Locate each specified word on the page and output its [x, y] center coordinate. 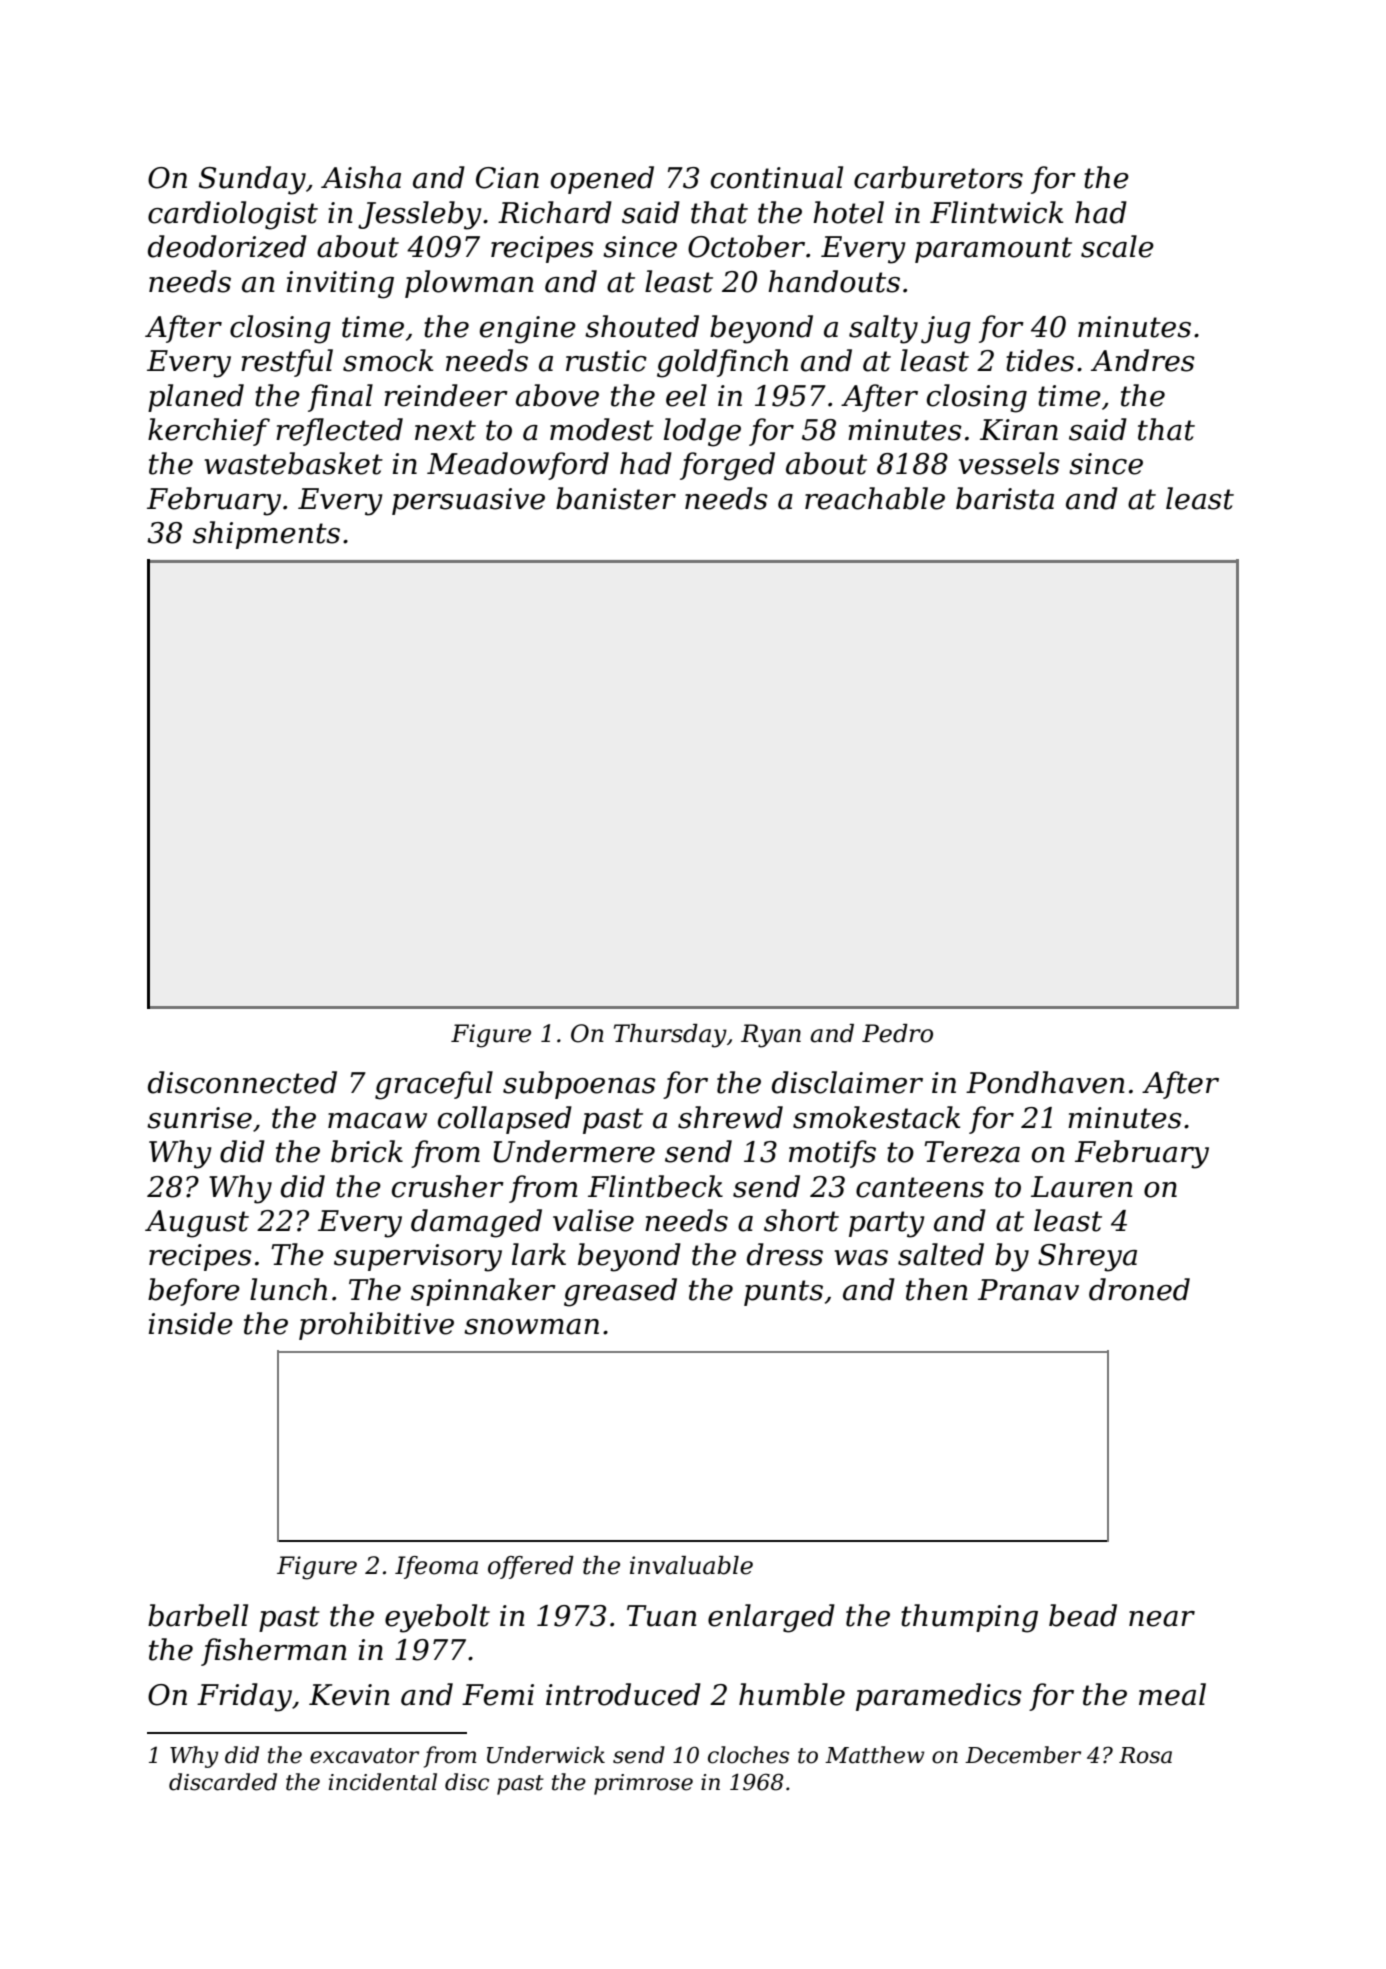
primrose [643, 1784]
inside [191, 1323]
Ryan [771, 1036]
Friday [244, 1697]
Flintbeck [655, 1186]
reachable [875, 498]
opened [602, 180]
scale [1117, 246]
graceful [434, 1085]
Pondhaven [1045, 1082]
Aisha [361, 177]
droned [1139, 1289]
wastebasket [293, 463]
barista [1005, 498]
